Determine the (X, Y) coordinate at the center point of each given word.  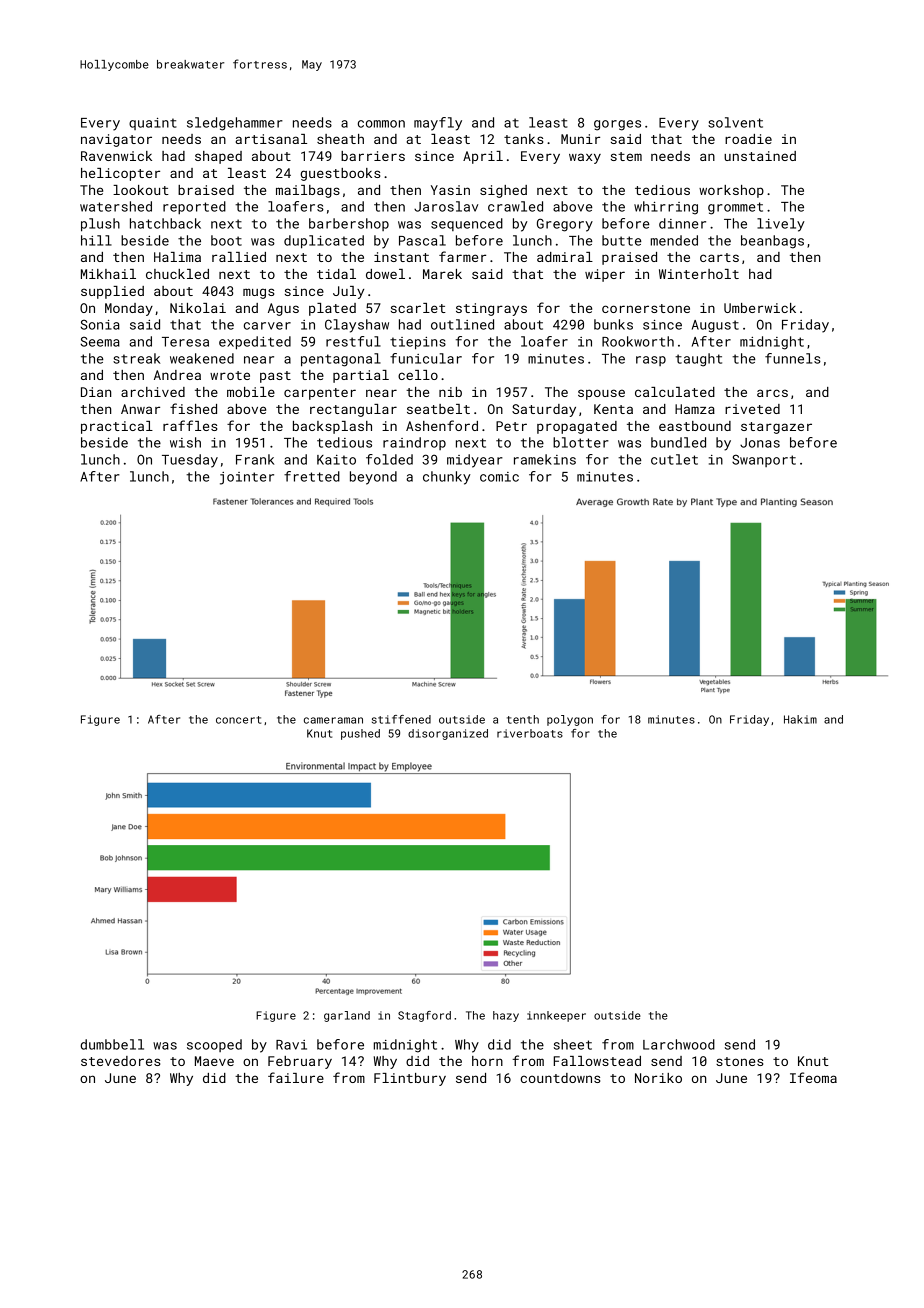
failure (296, 1077)
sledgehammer (235, 124)
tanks (523, 139)
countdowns (560, 1078)
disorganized (448, 734)
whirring (666, 208)
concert (238, 720)
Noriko (658, 1078)
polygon (570, 720)
